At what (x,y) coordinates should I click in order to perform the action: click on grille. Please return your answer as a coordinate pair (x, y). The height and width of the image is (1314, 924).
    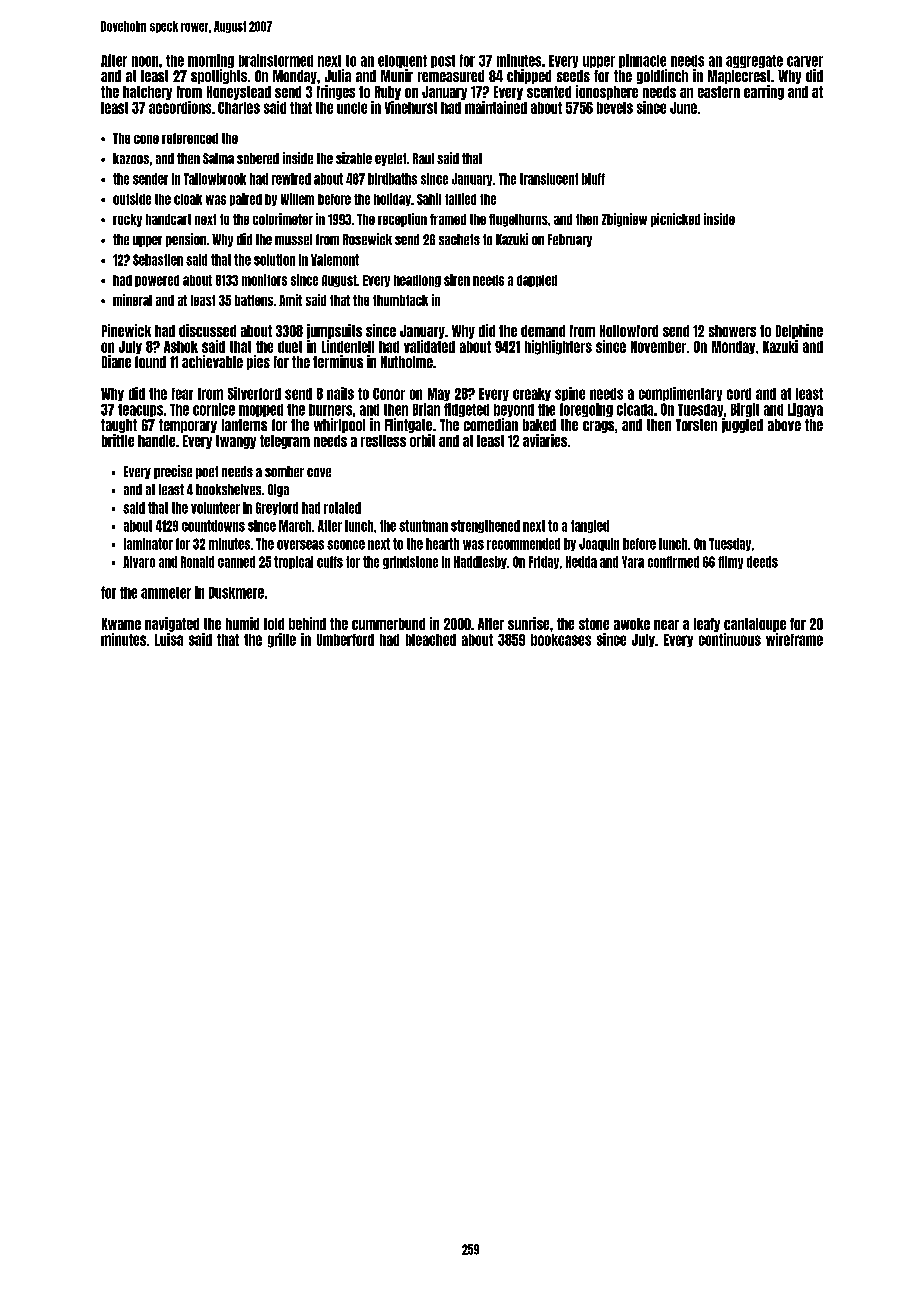
    Looking at the image, I should click on (282, 640).
